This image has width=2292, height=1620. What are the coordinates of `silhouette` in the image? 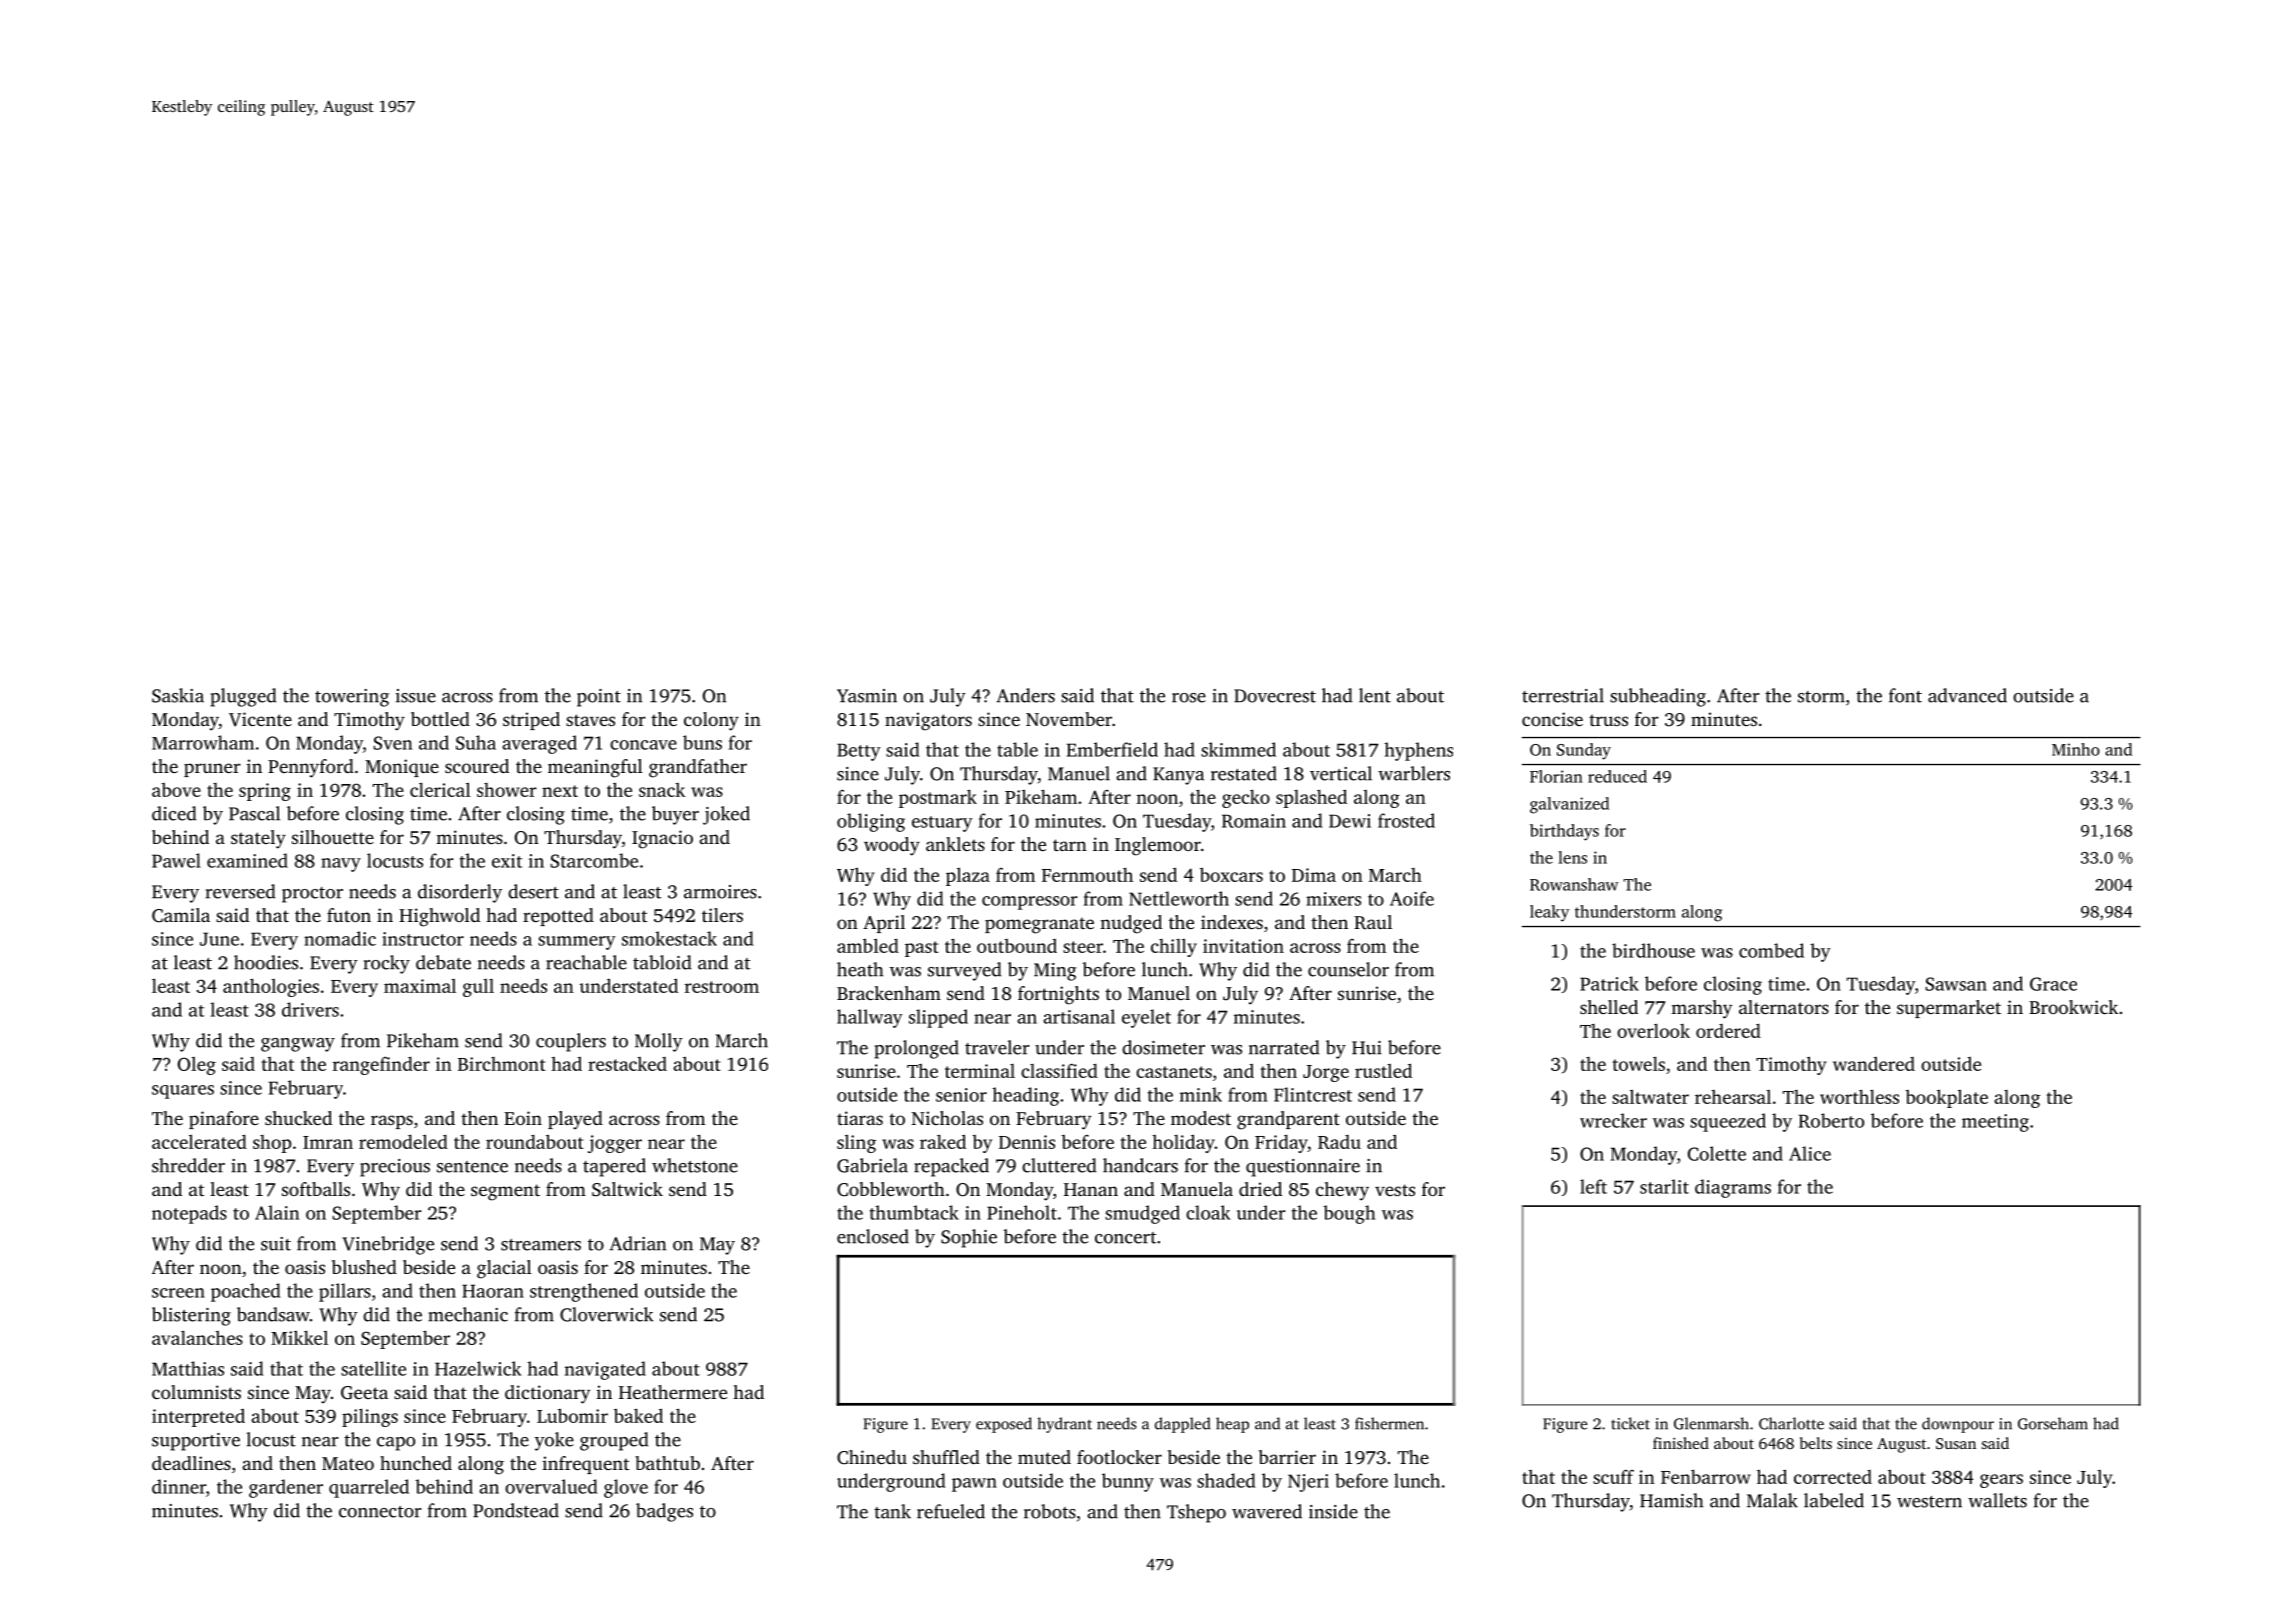 It's located at (333, 837).
